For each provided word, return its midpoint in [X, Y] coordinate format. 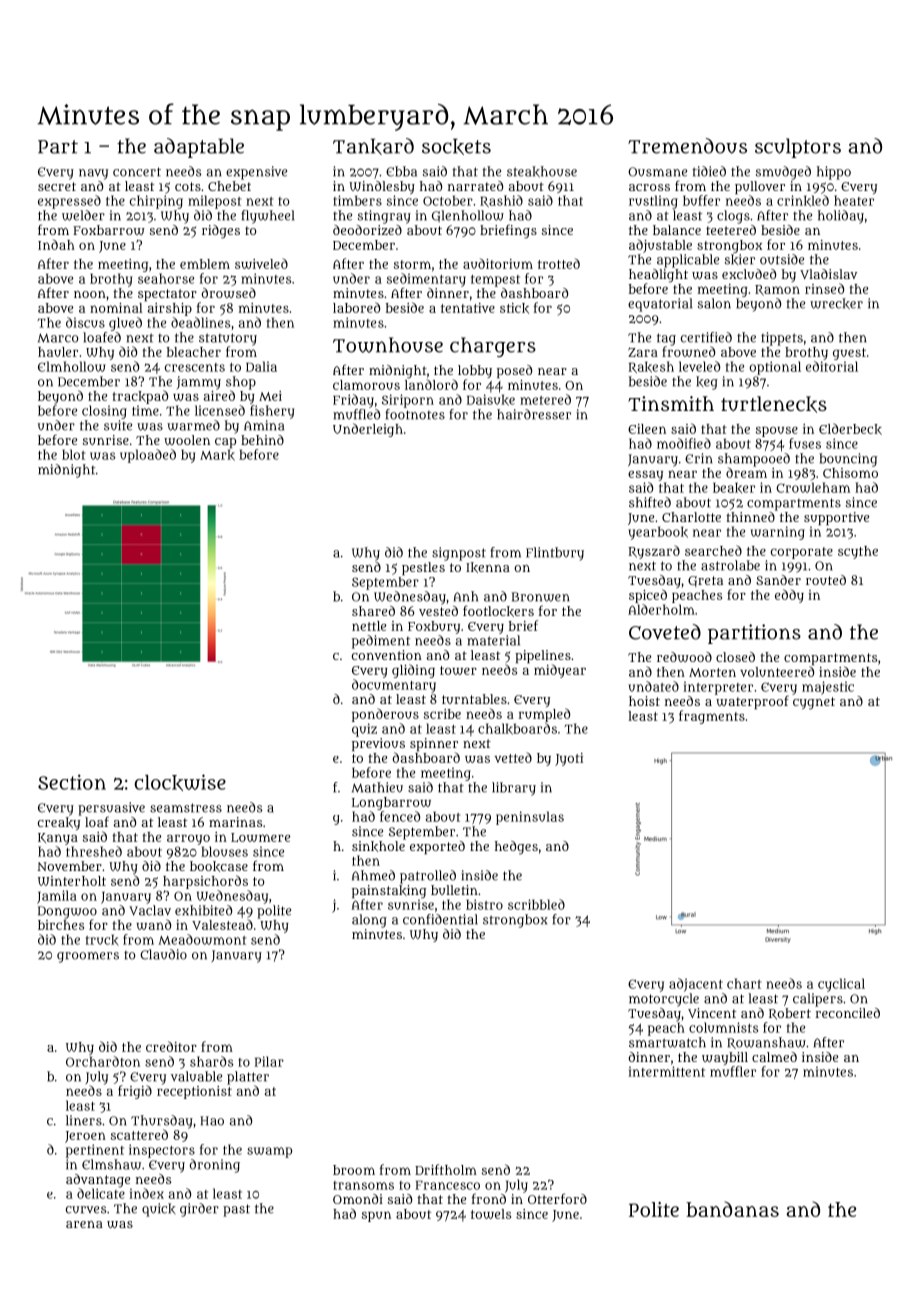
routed [826, 580]
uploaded [148, 456]
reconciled [848, 1013]
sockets [456, 146]
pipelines [543, 656]
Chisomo [850, 473]
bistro [484, 904]
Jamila [57, 897]
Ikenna [488, 567]
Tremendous [687, 146]
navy [93, 174]
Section [72, 782]
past [236, 1210]
